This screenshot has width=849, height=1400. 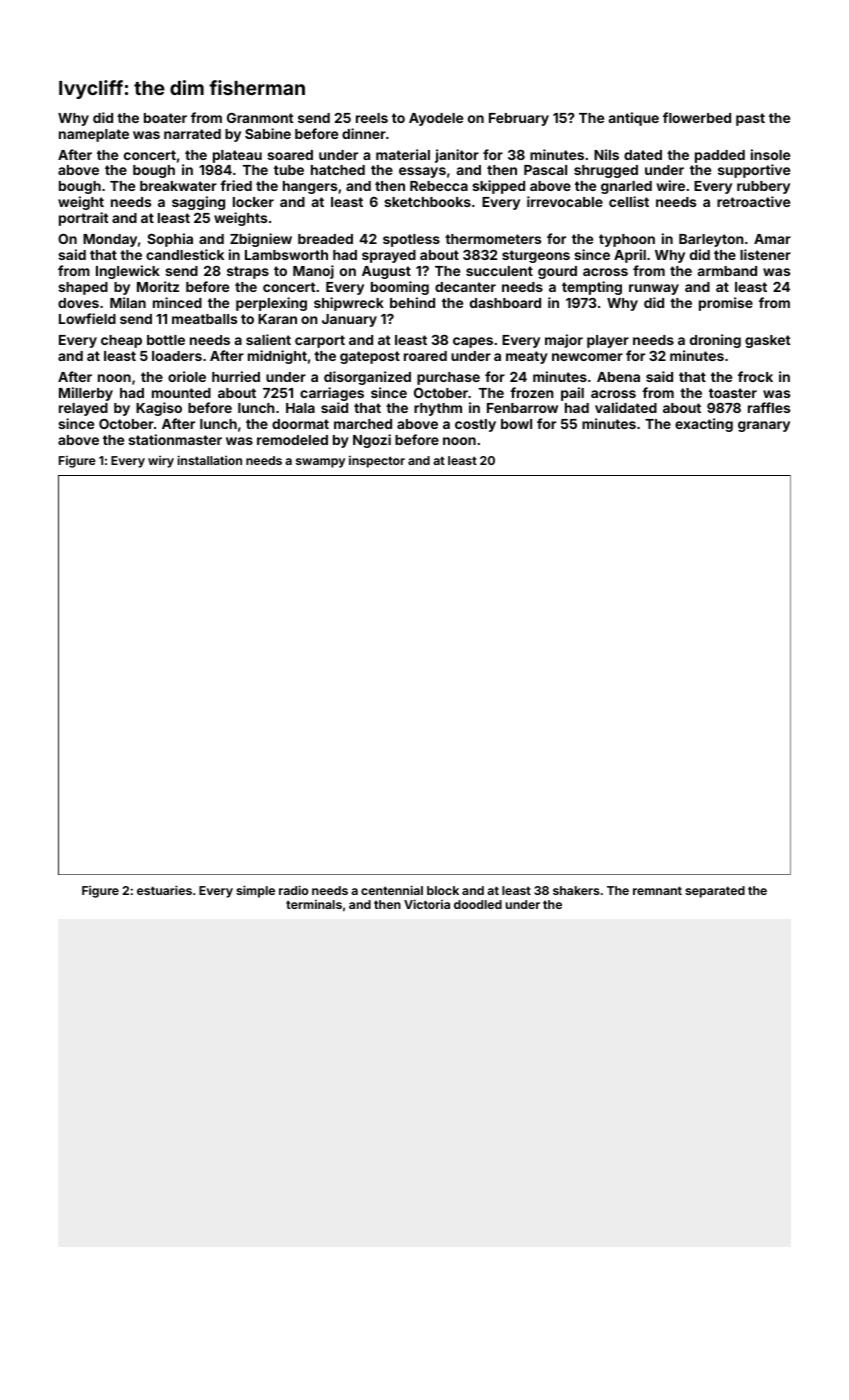 What do you see at coordinates (165, 118) in the screenshot?
I see `boater` at bounding box center [165, 118].
